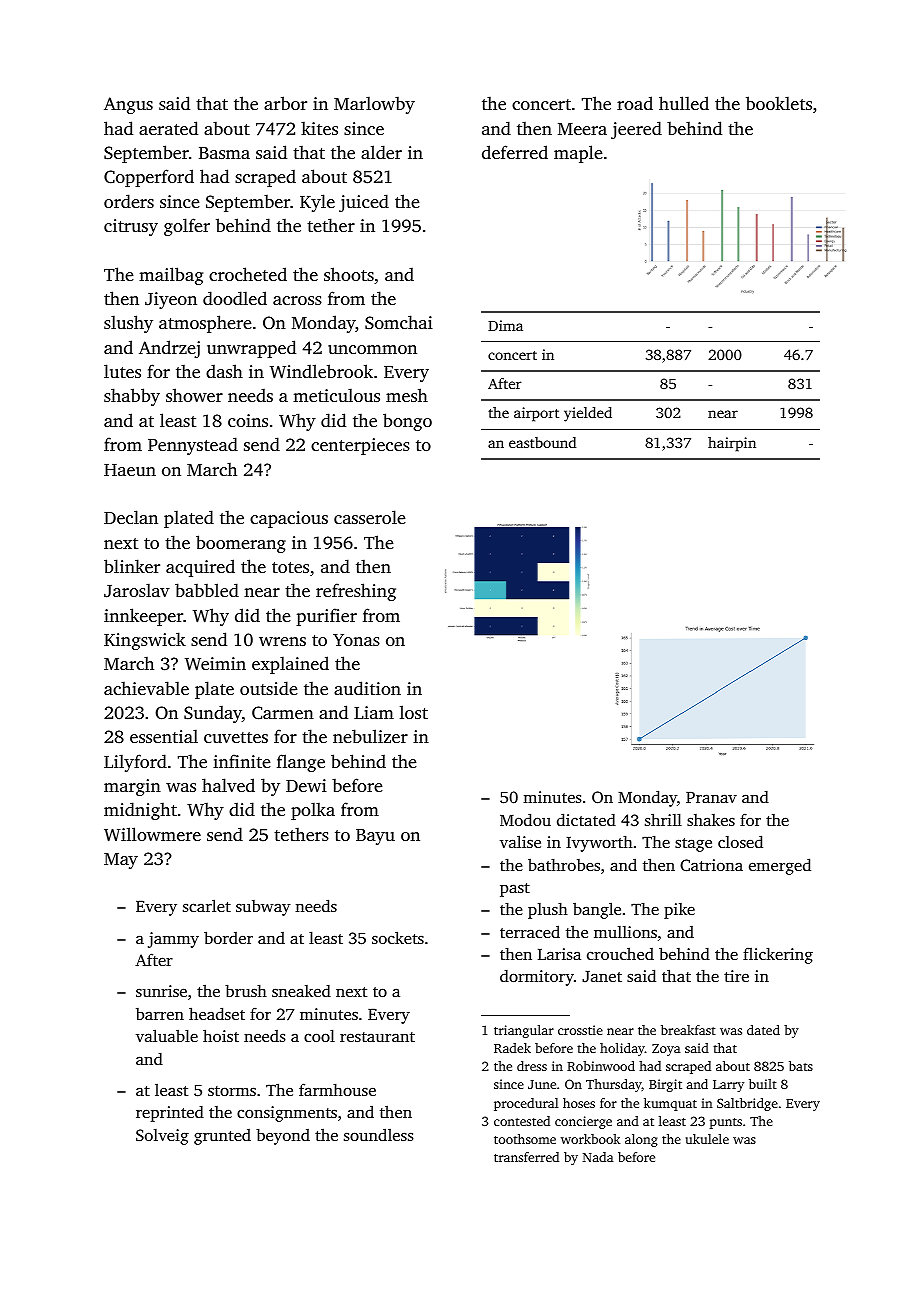 The height and width of the screenshot is (1311, 924). I want to click on slushy, so click(128, 324).
